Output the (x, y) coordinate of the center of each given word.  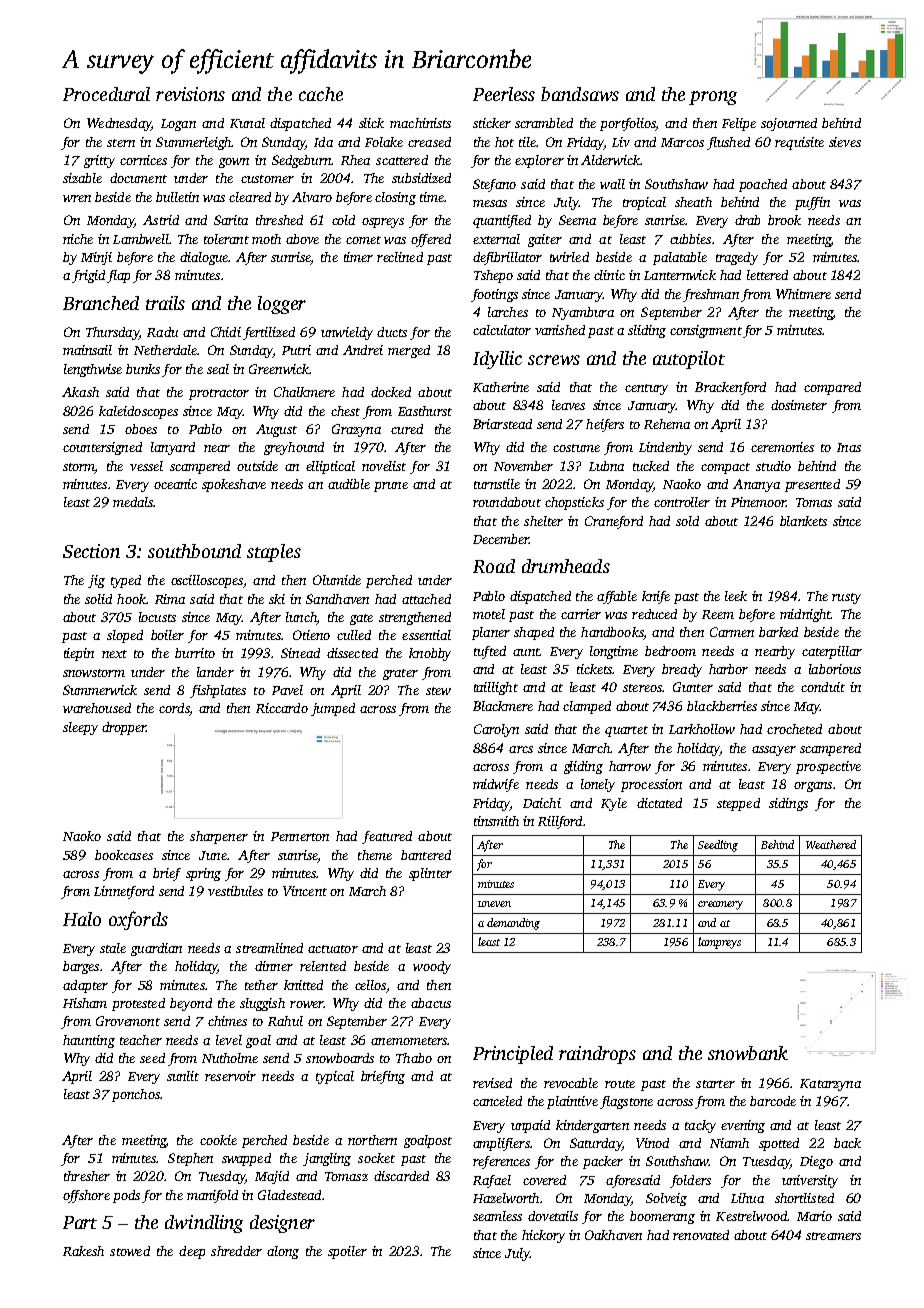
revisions (190, 94)
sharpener (219, 837)
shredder (236, 1251)
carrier (581, 614)
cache (321, 94)
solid (98, 599)
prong (713, 98)
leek (736, 596)
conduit (823, 687)
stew (438, 691)
